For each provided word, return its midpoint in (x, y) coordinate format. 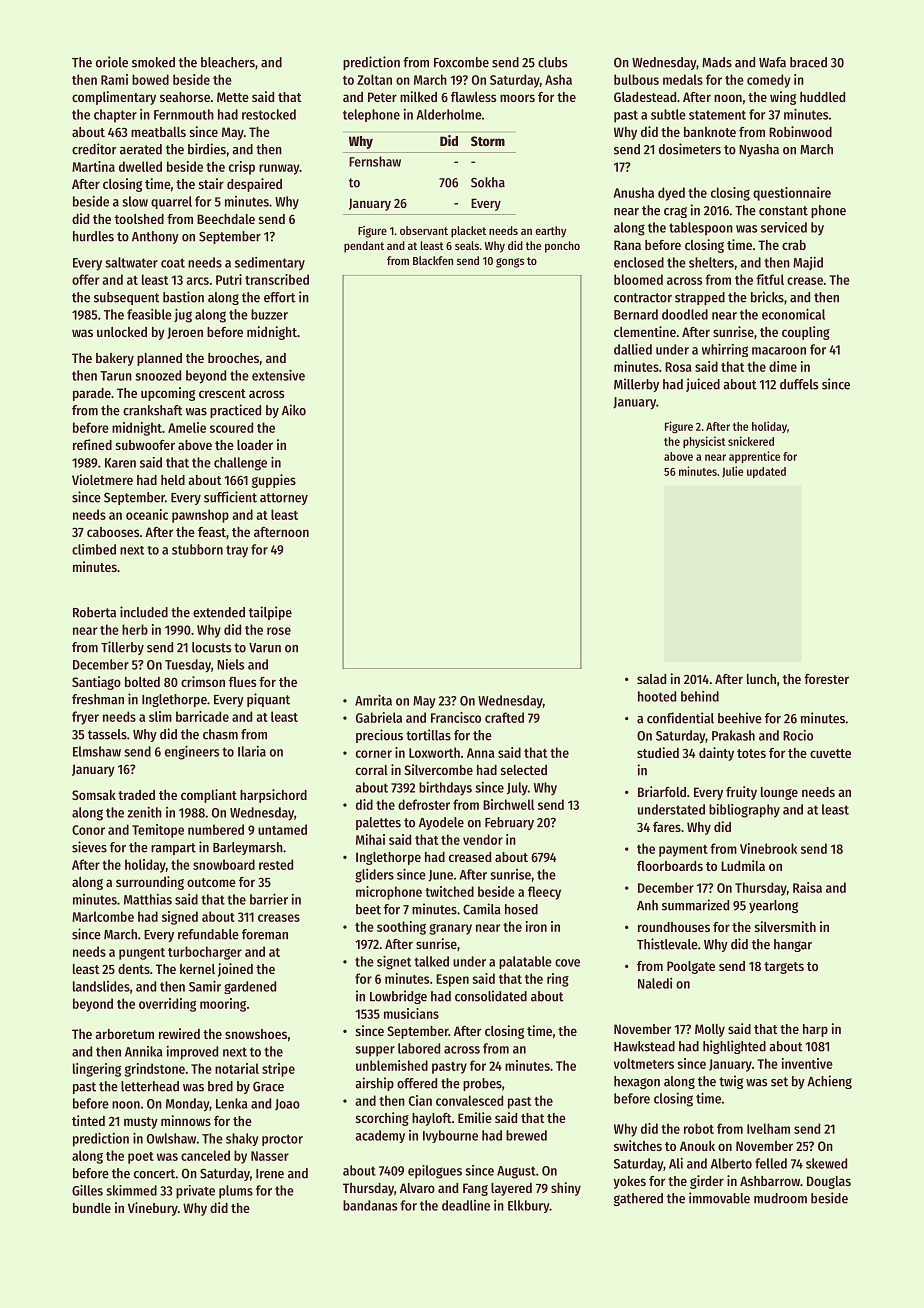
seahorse (185, 97)
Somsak (94, 795)
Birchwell (508, 804)
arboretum (124, 1034)
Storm (488, 141)
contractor (643, 298)
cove (567, 963)
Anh (647, 905)
